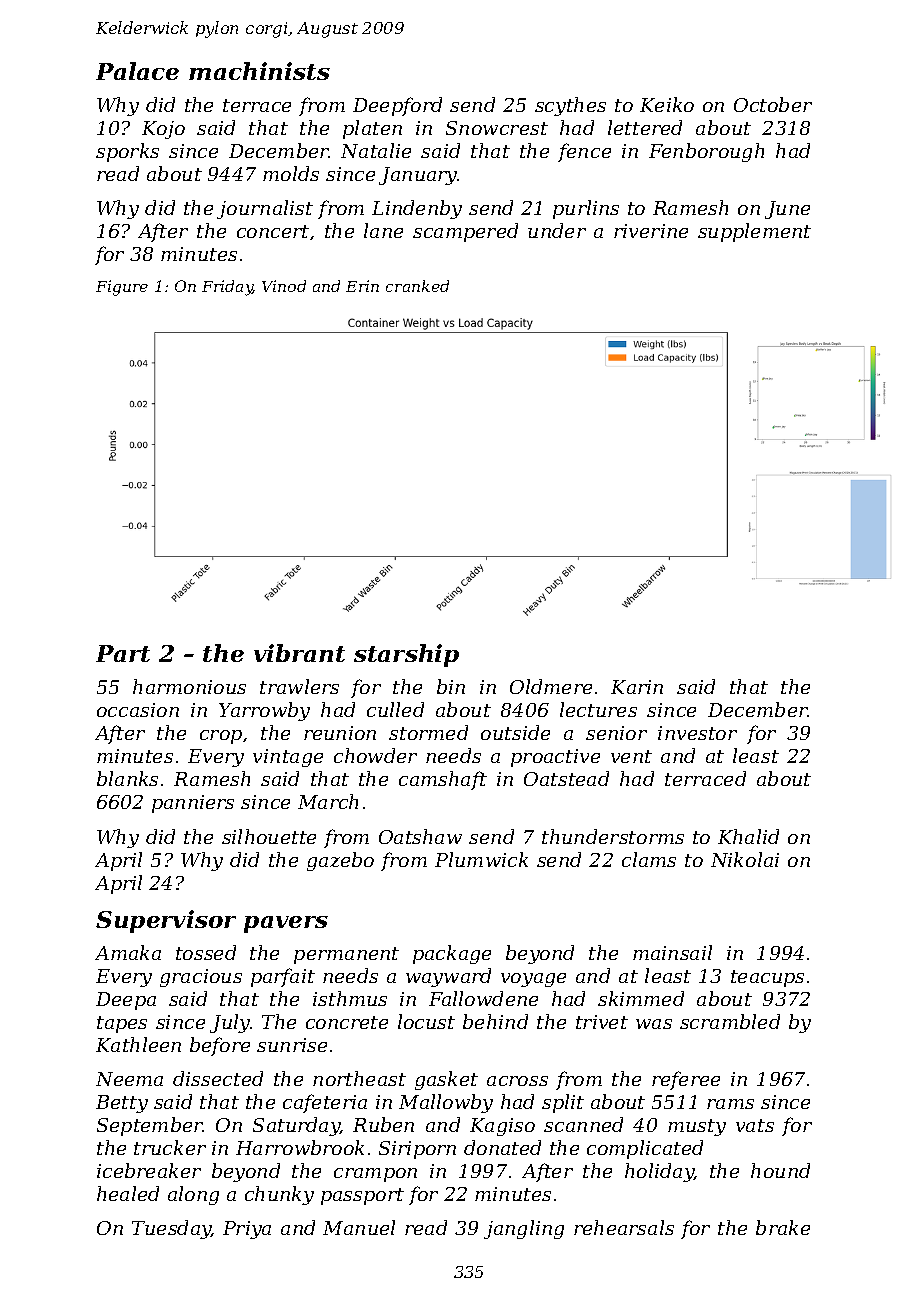  Describe the element at coordinates (697, 733) in the screenshot. I see `investor` at that location.
